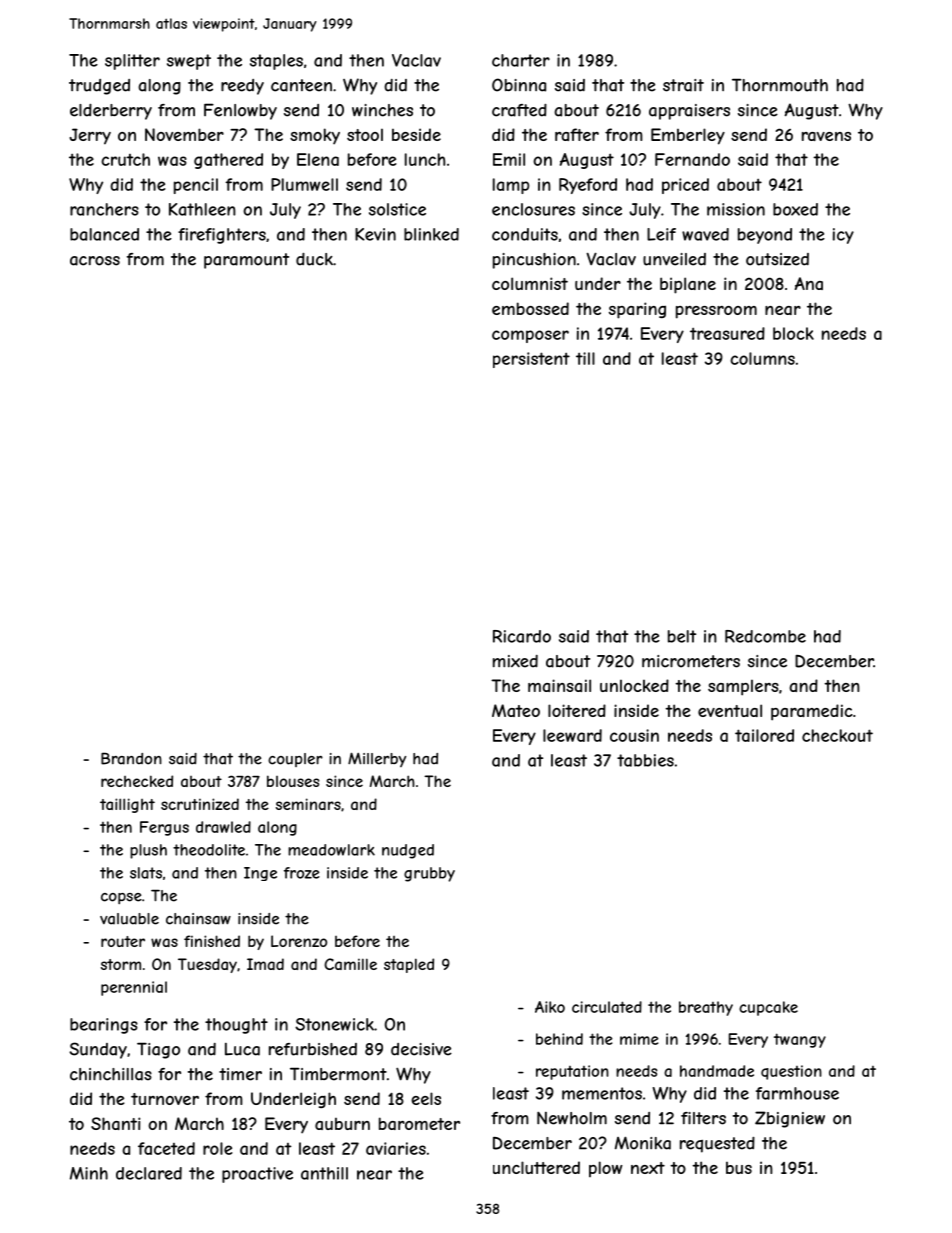 The width and height of the screenshot is (952, 1233). I want to click on staples, so click(276, 62).
